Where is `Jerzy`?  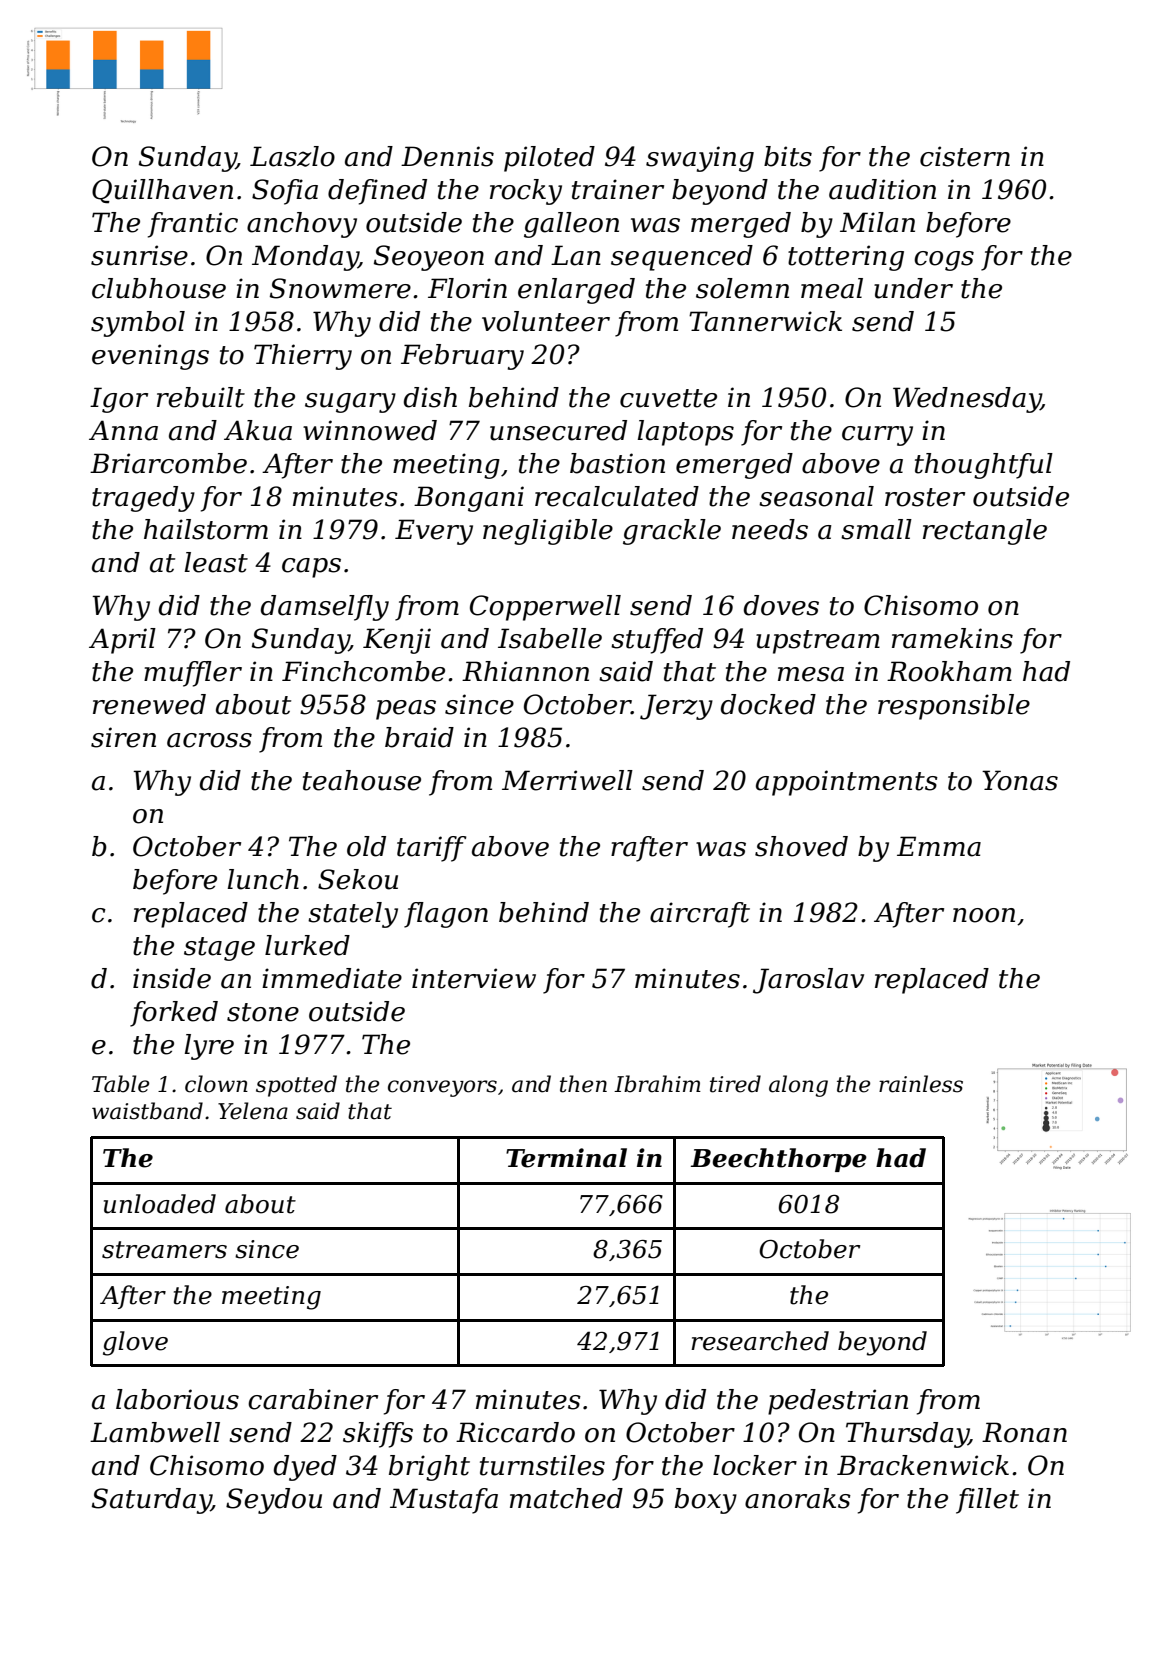
Jerzy is located at coordinates (676, 707).
